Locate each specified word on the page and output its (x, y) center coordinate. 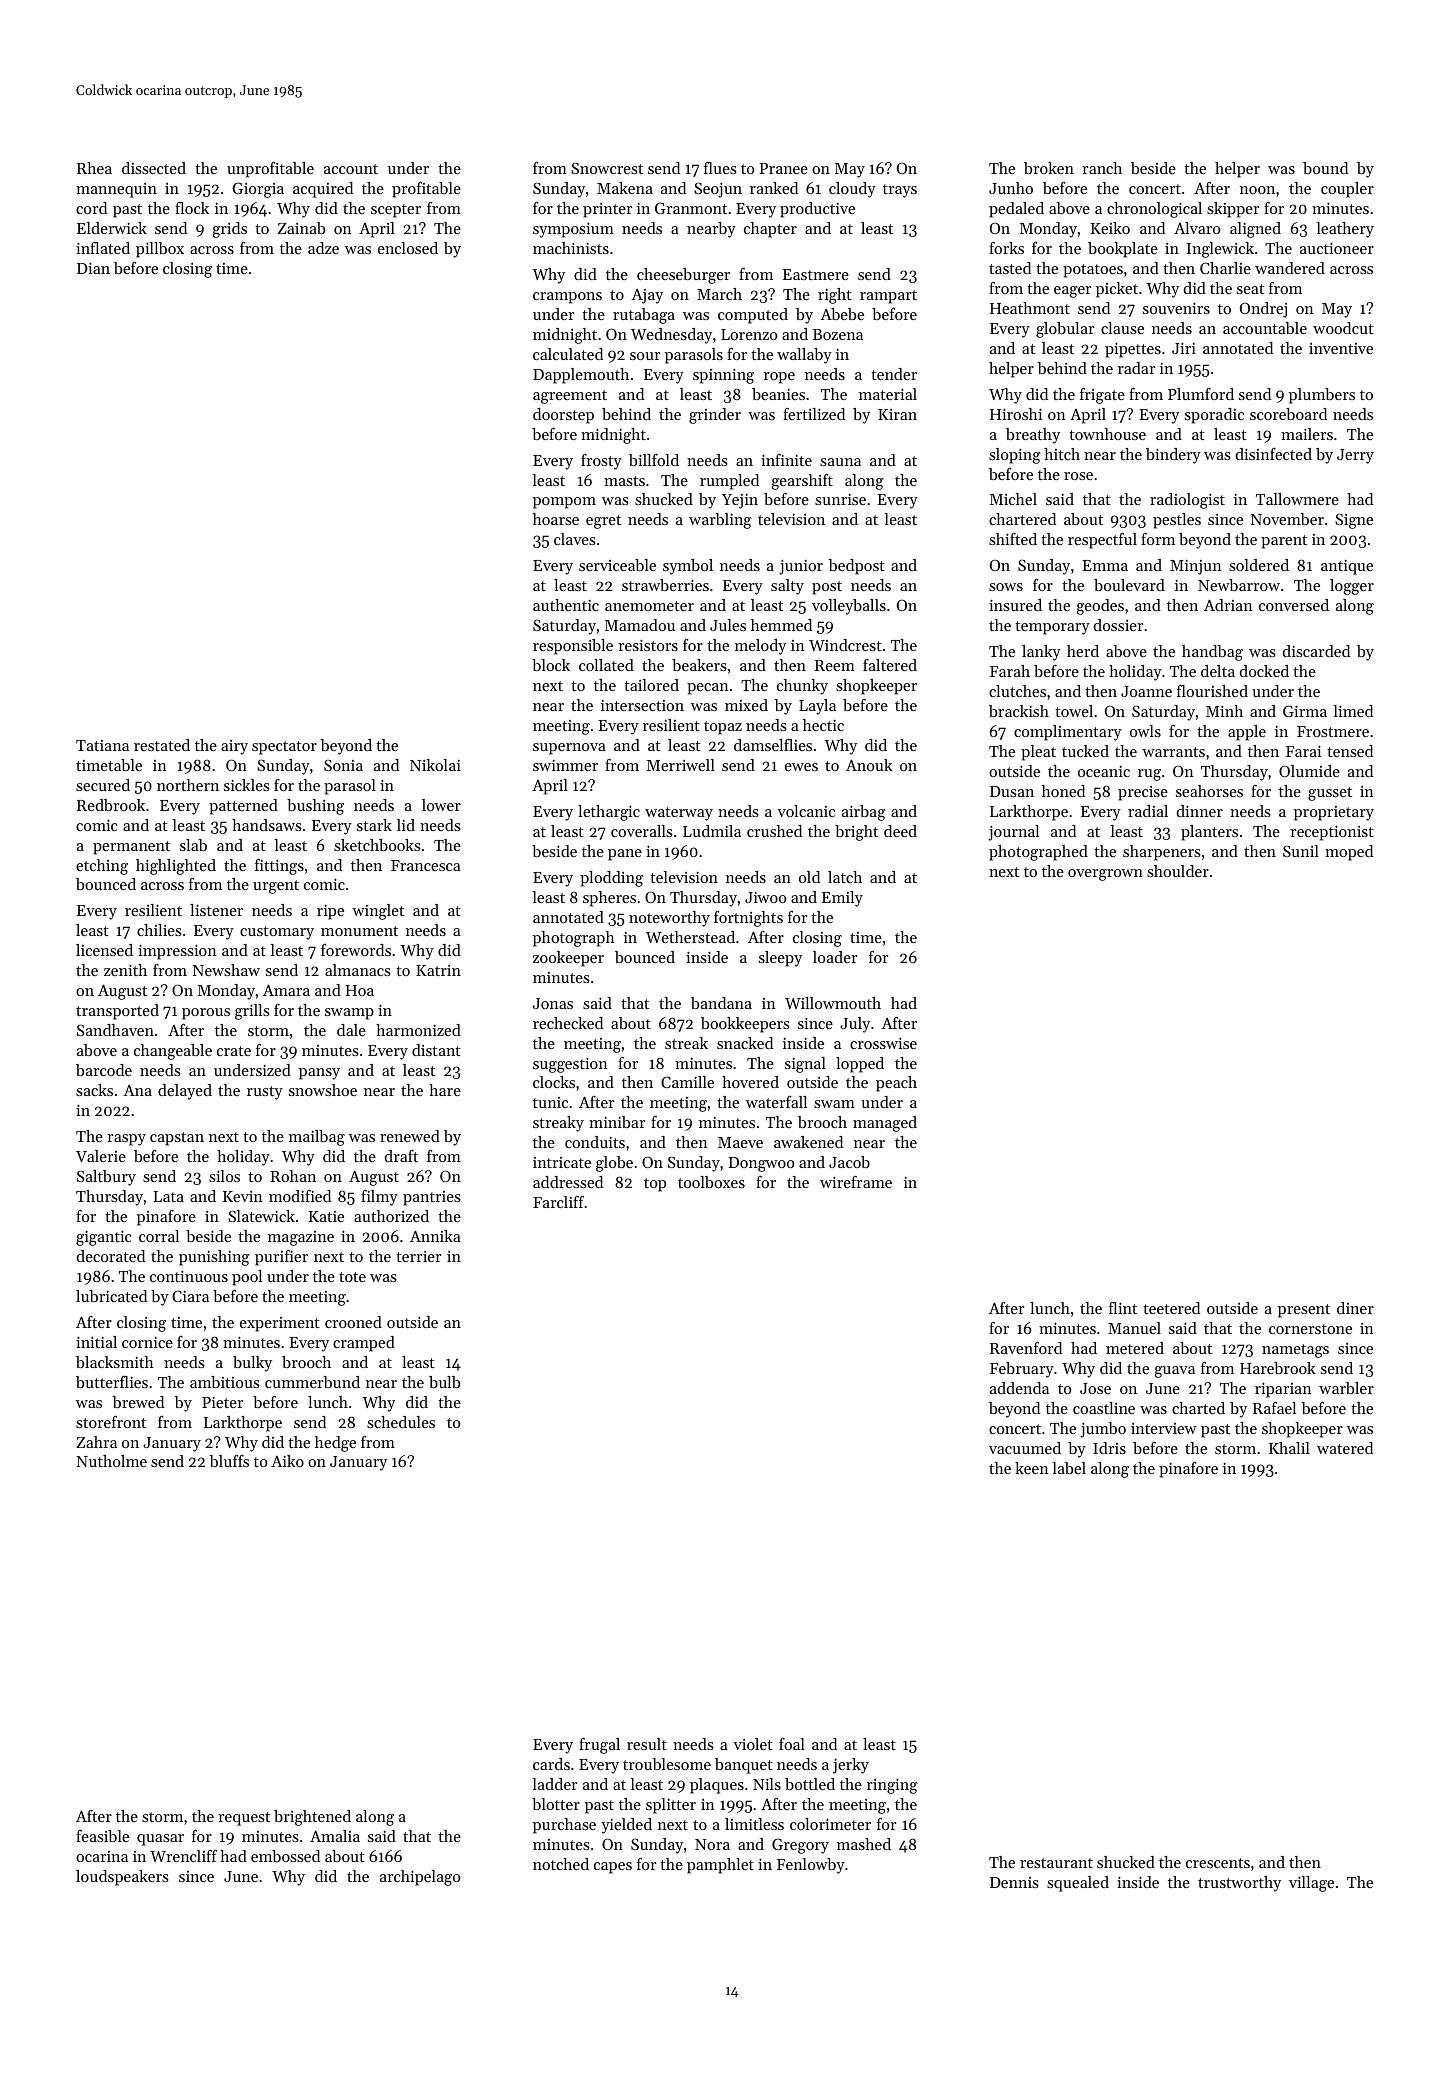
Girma (1305, 711)
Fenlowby (811, 1866)
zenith (125, 970)
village (1311, 1884)
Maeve (740, 1142)
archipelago (420, 1878)
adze (323, 248)
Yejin (740, 501)
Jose (1095, 1388)
